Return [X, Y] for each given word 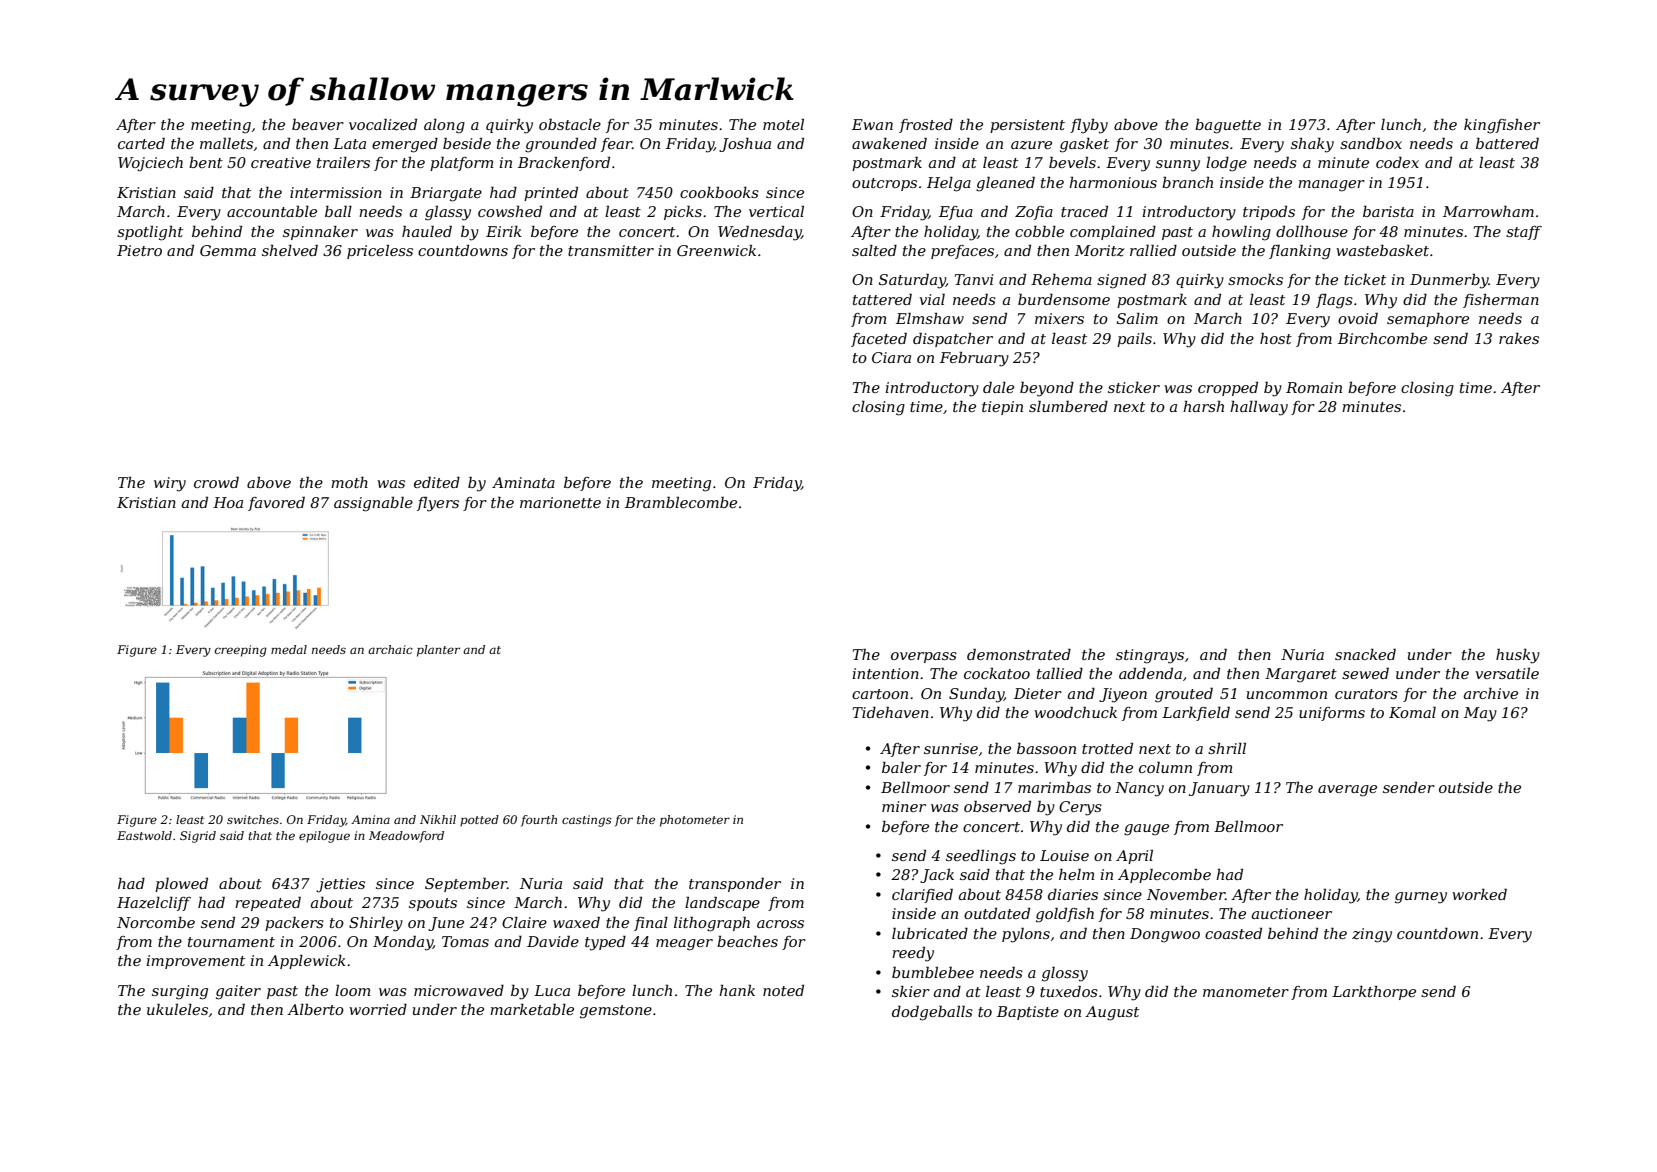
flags [1334, 301]
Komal [1412, 712]
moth [349, 482]
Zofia [1034, 213]
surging [180, 992]
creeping [241, 651]
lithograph [712, 924]
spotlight [150, 233]
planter [438, 651]
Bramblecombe [681, 502]
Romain [1314, 387]
